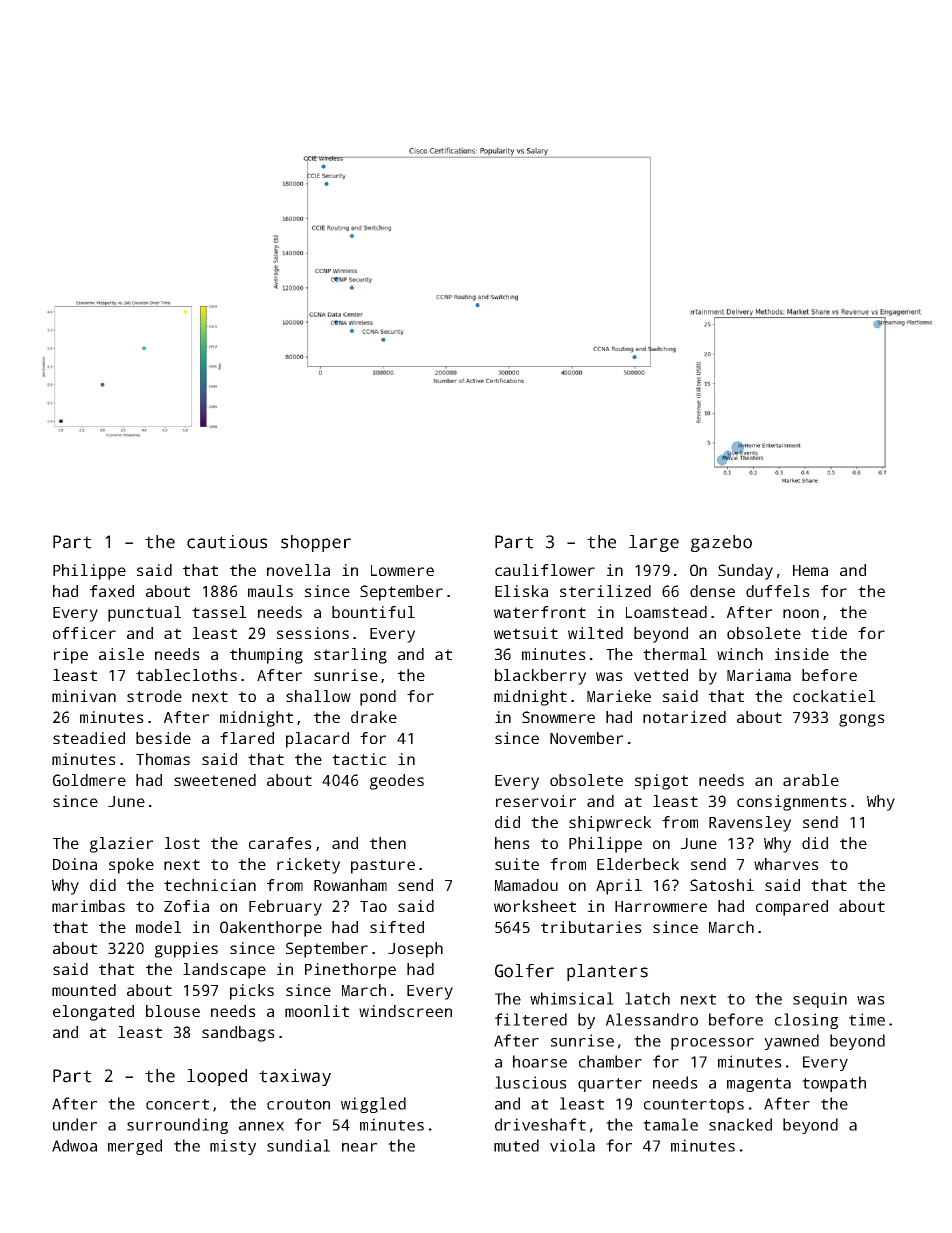 This document has height=1233, width=952. Describe the element at coordinates (144, 614) in the document. I see `punctual` at that location.
